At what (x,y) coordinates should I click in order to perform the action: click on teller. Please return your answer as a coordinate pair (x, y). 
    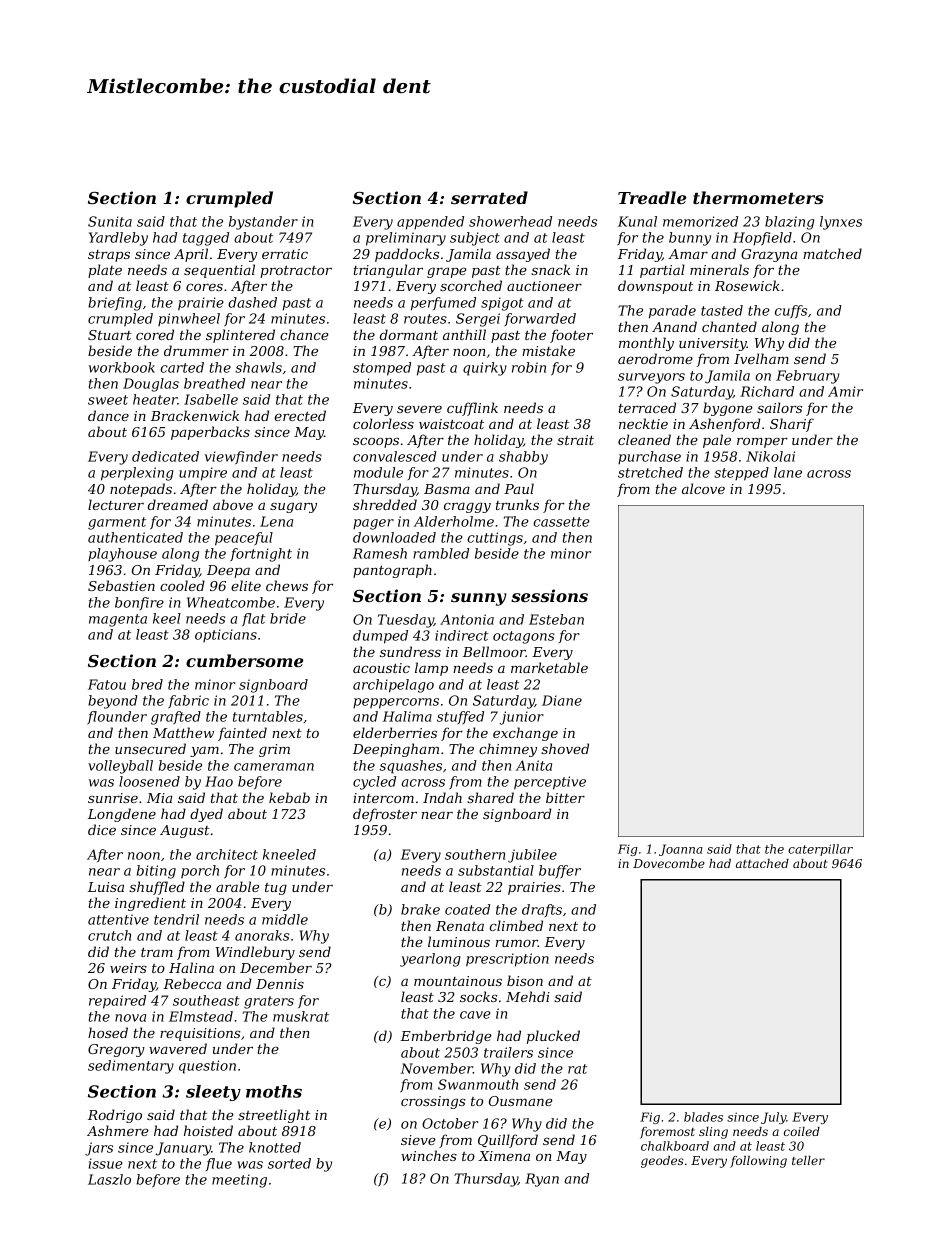
    Looking at the image, I should click on (808, 1160).
